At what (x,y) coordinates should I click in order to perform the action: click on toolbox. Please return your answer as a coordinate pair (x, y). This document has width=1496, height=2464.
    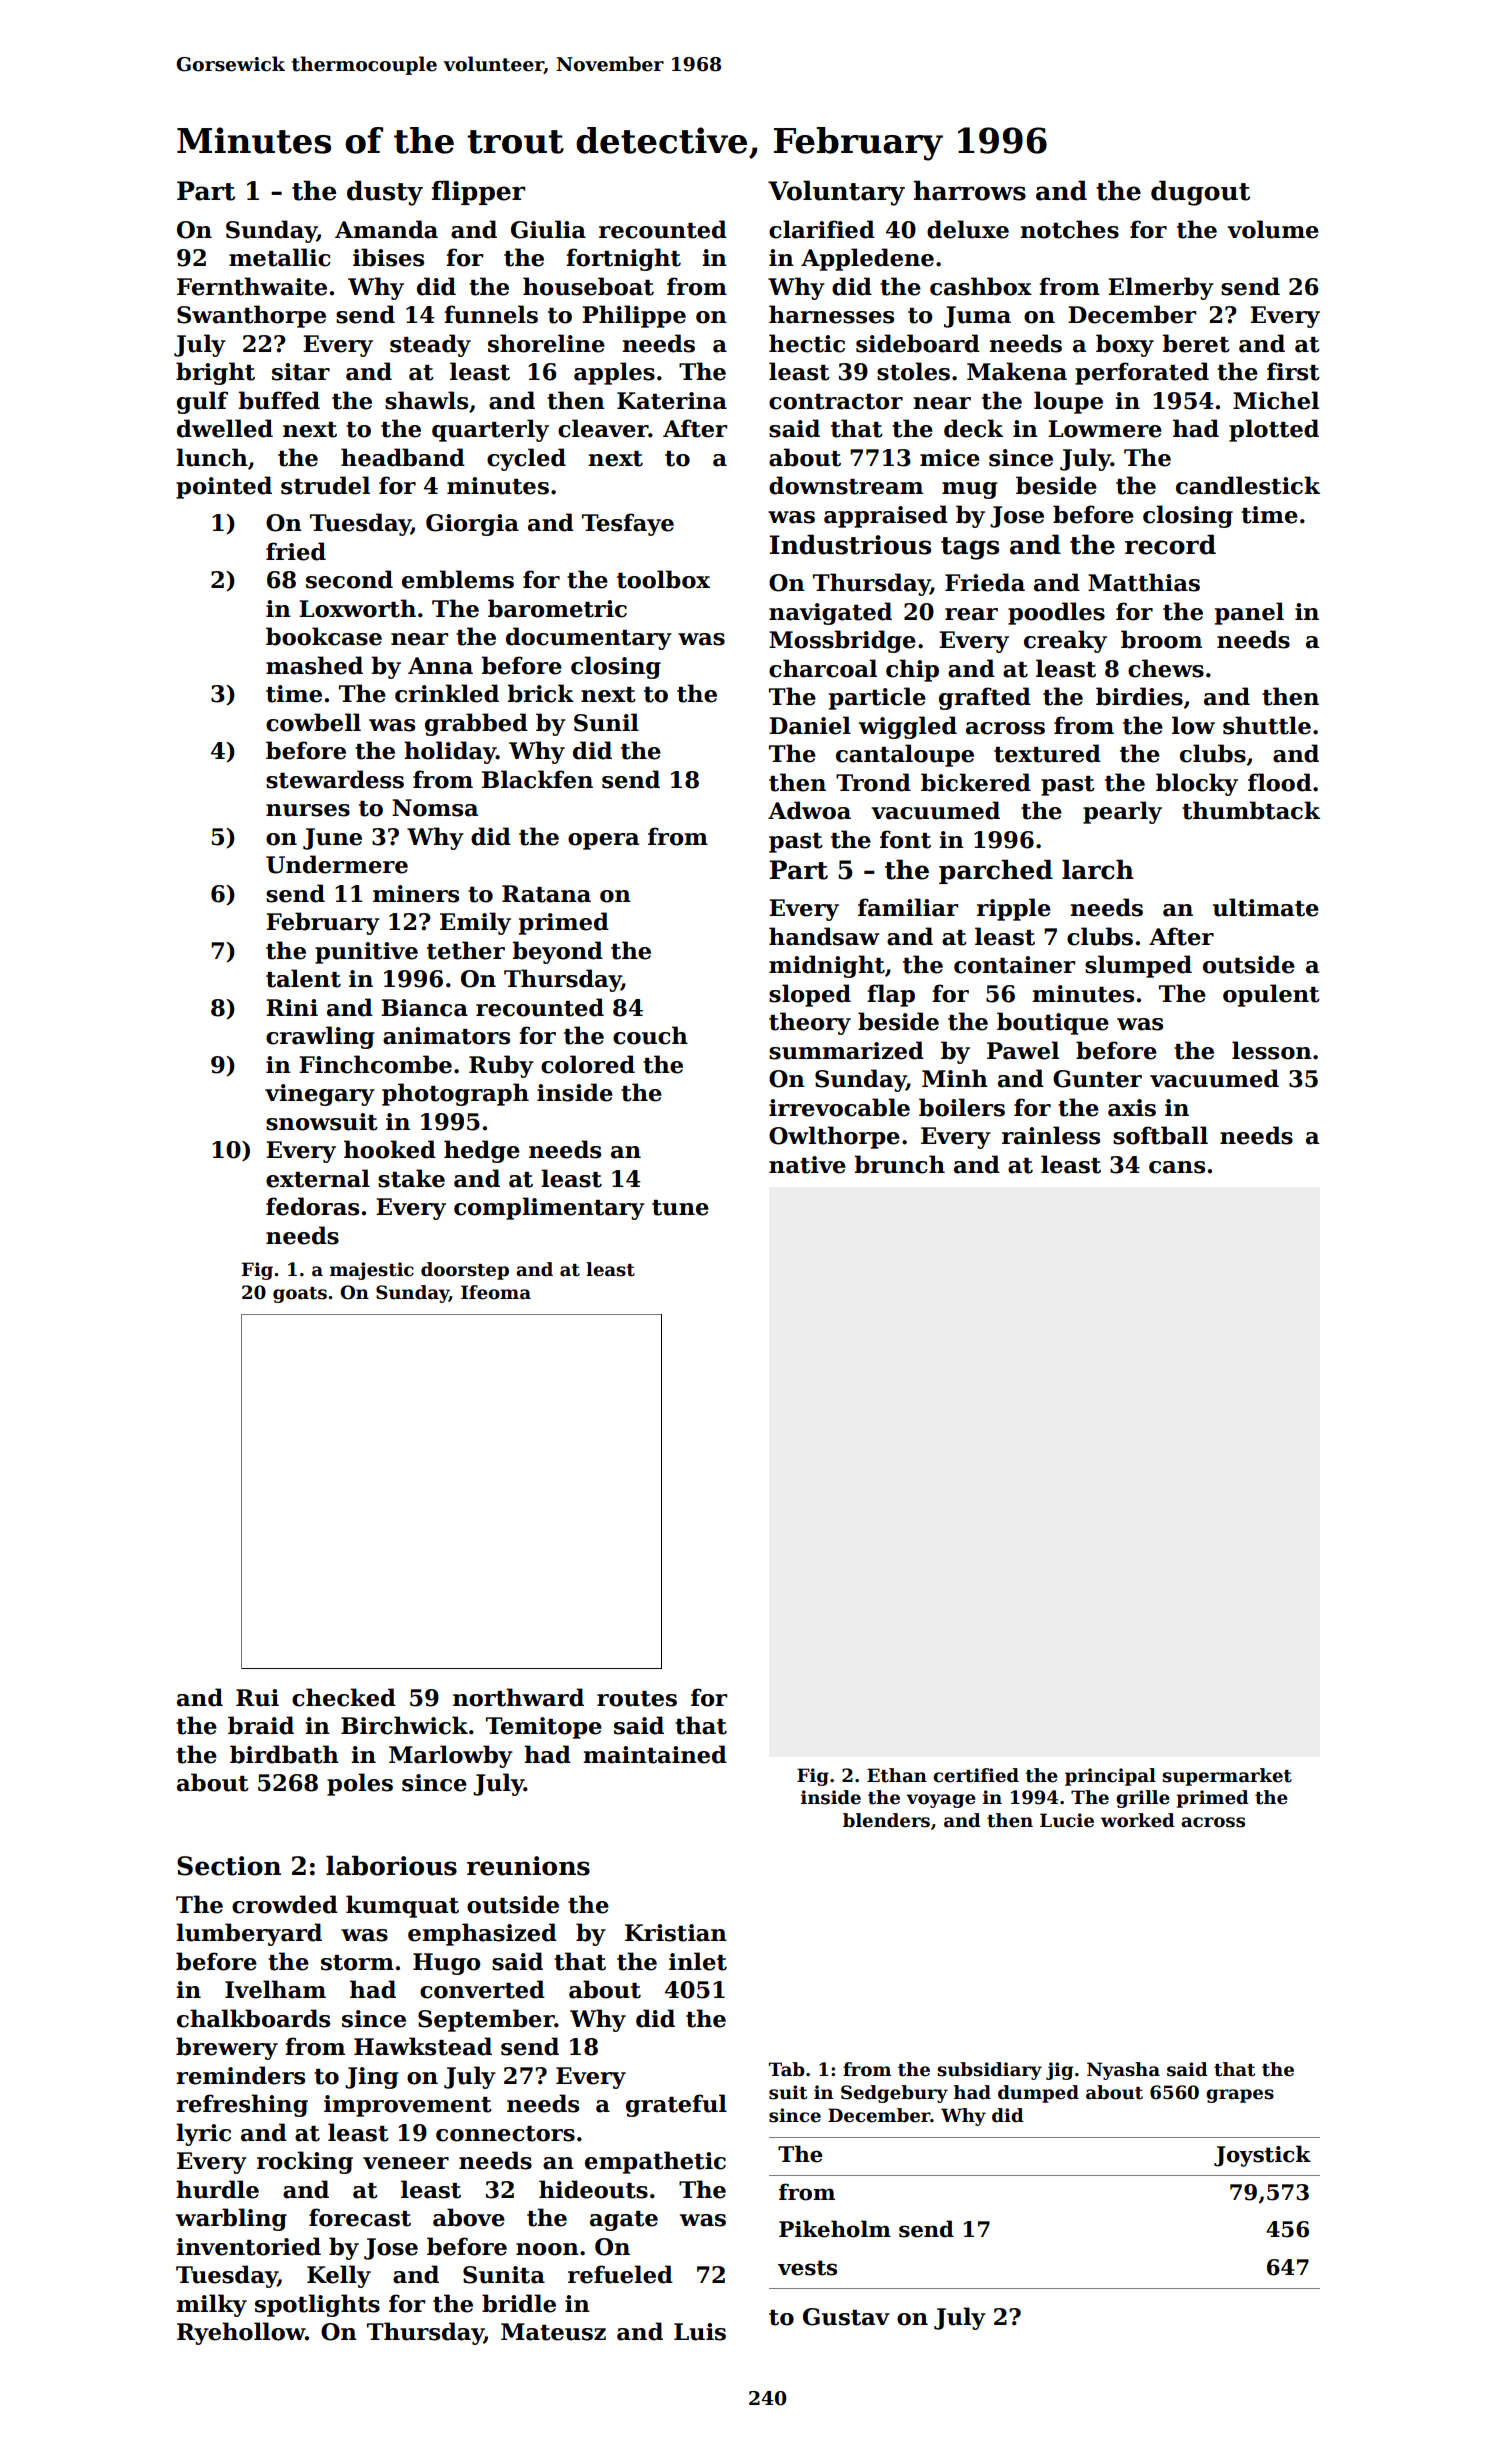
    Looking at the image, I should click on (663, 579).
